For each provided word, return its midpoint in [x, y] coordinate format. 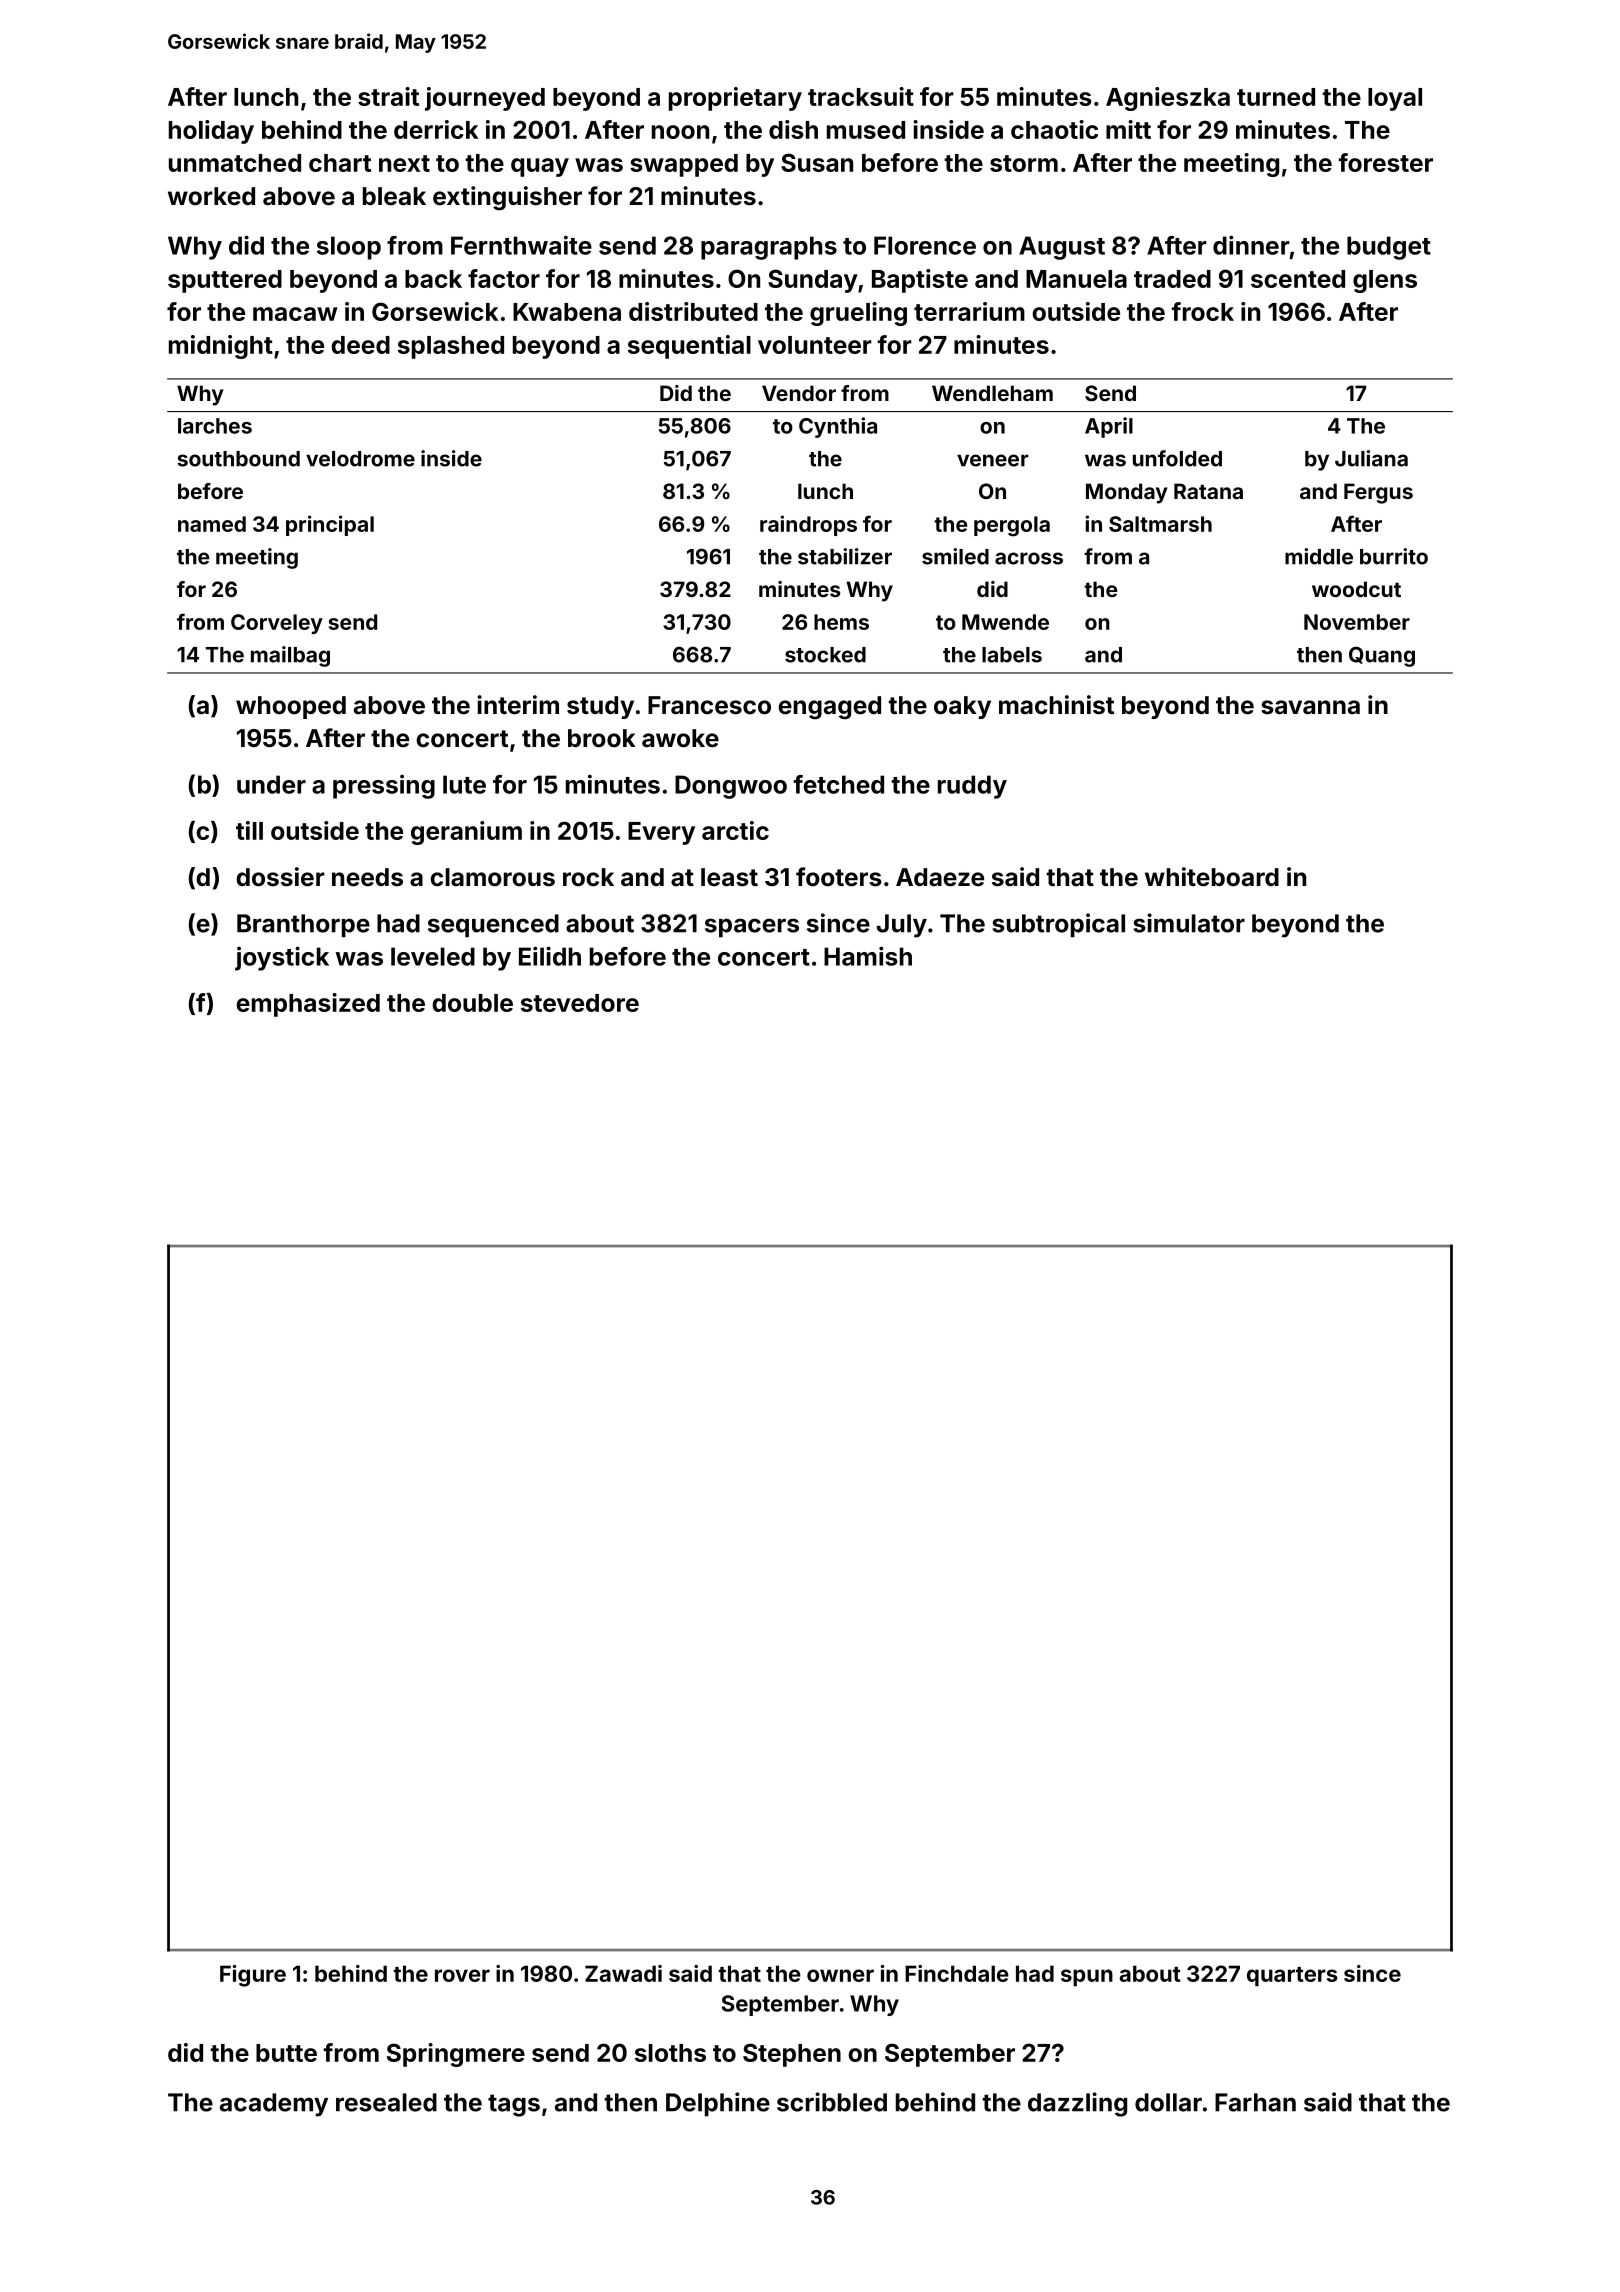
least [729, 877]
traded [1172, 279]
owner [840, 1975]
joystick [282, 958]
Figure [253, 1976]
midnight [221, 347]
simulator [1189, 923]
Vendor [799, 393]
